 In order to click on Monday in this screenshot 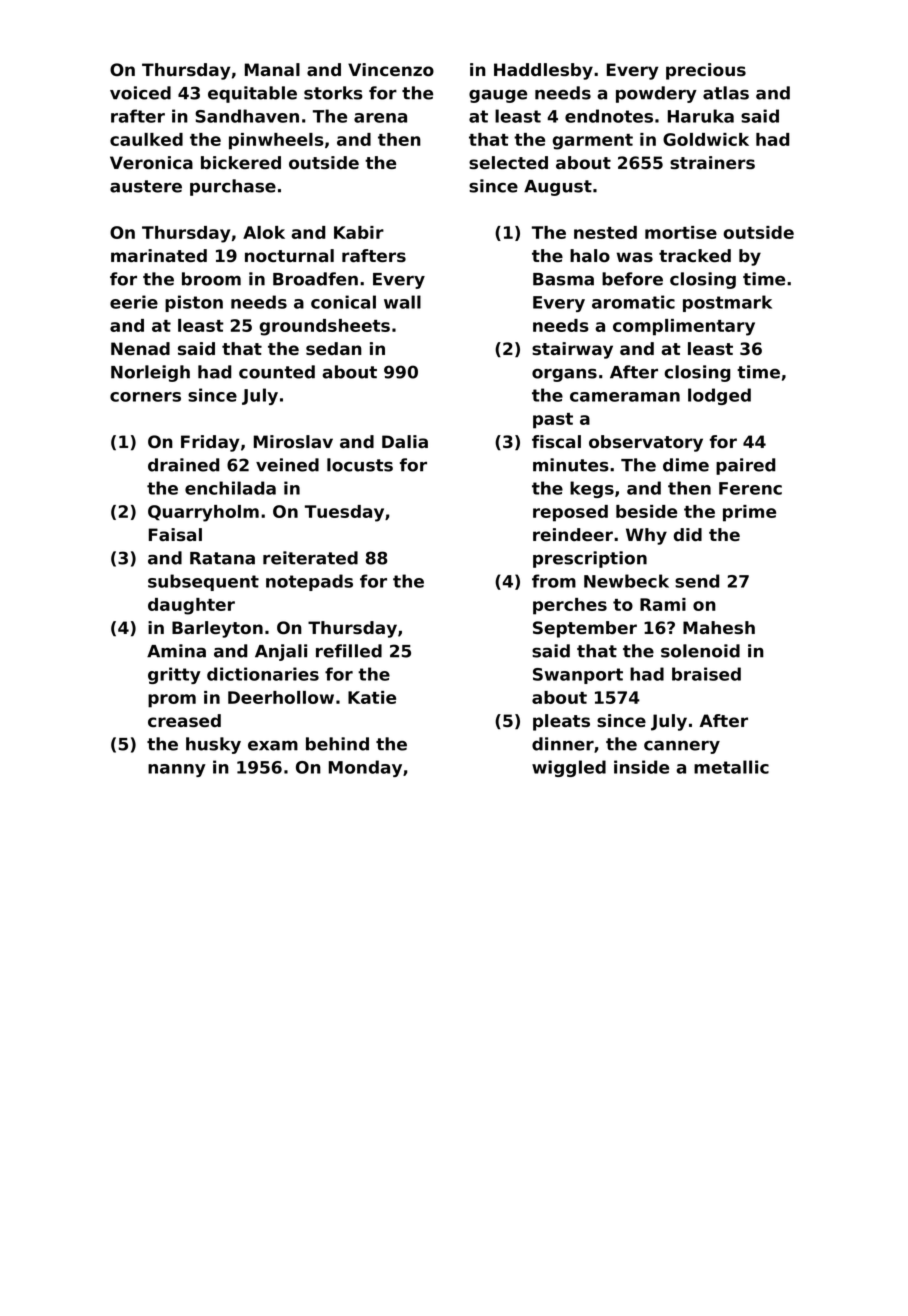, I will do `click(365, 768)`.
